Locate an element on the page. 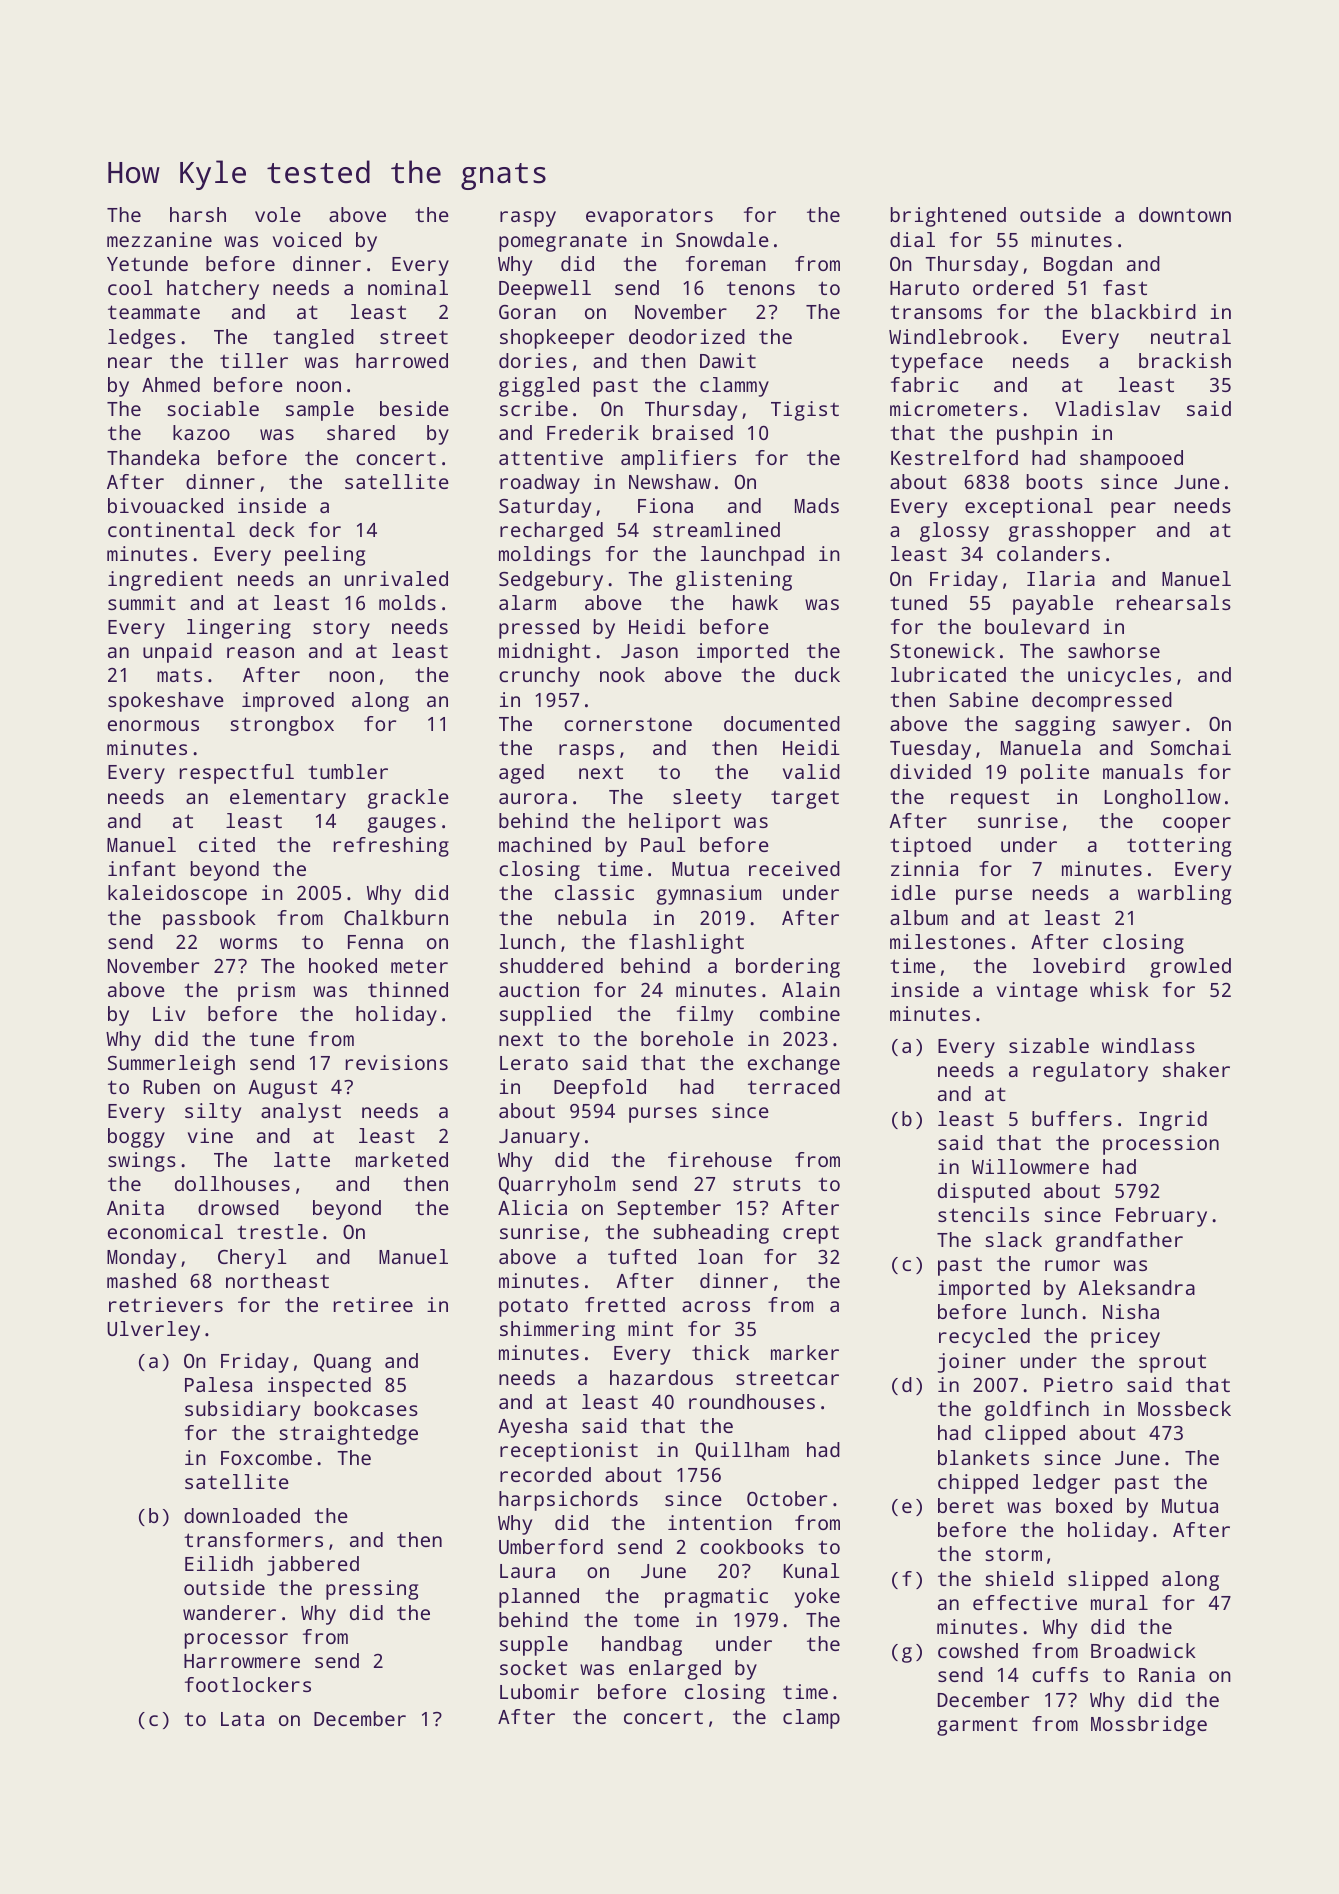 The height and width of the image is (1894, 1339). Lata is located at coordinates (242, 1719).
